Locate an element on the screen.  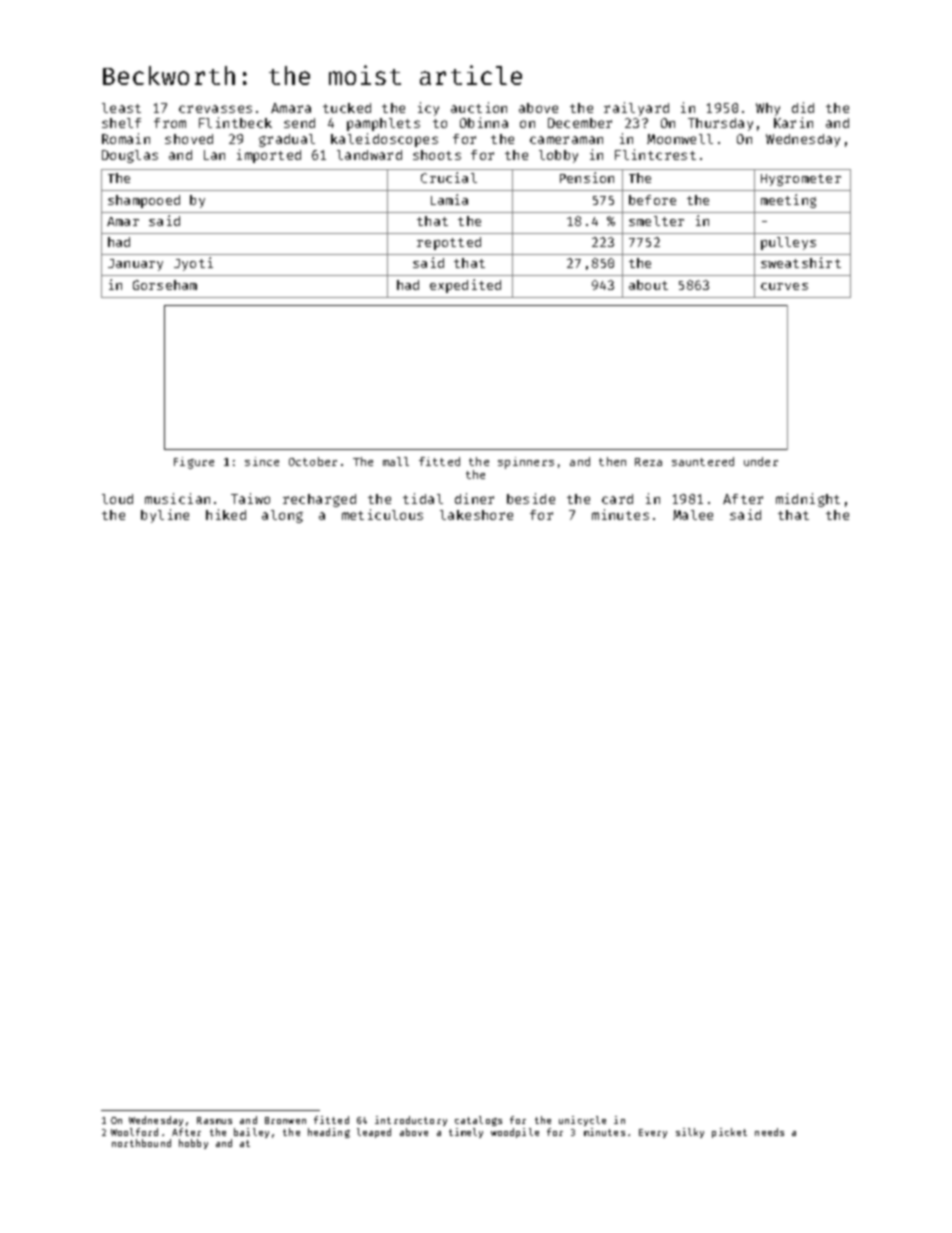
Thursday is located at coordinates (720, 124).
